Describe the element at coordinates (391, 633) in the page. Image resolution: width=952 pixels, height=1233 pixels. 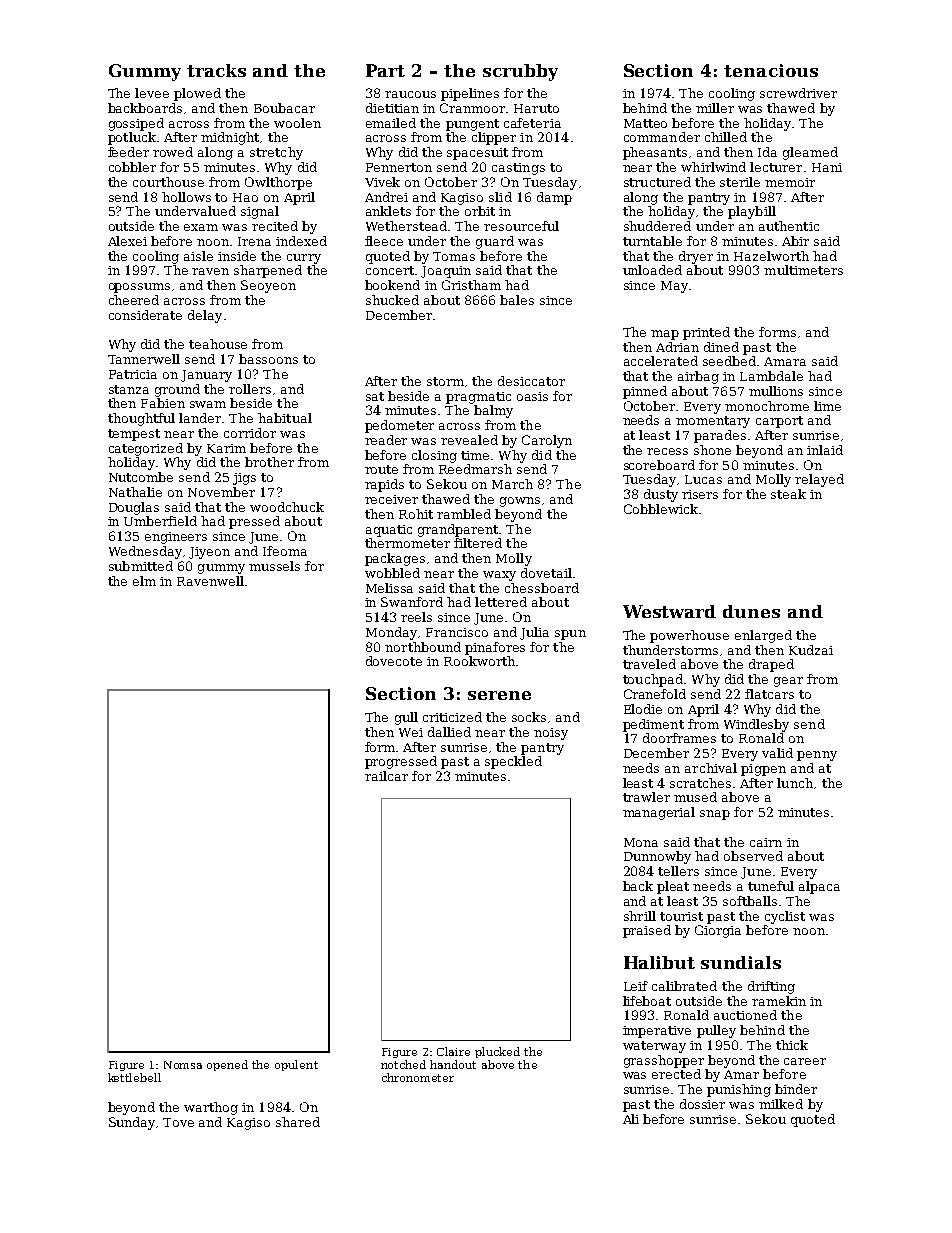
I see `Monday` at that location.
